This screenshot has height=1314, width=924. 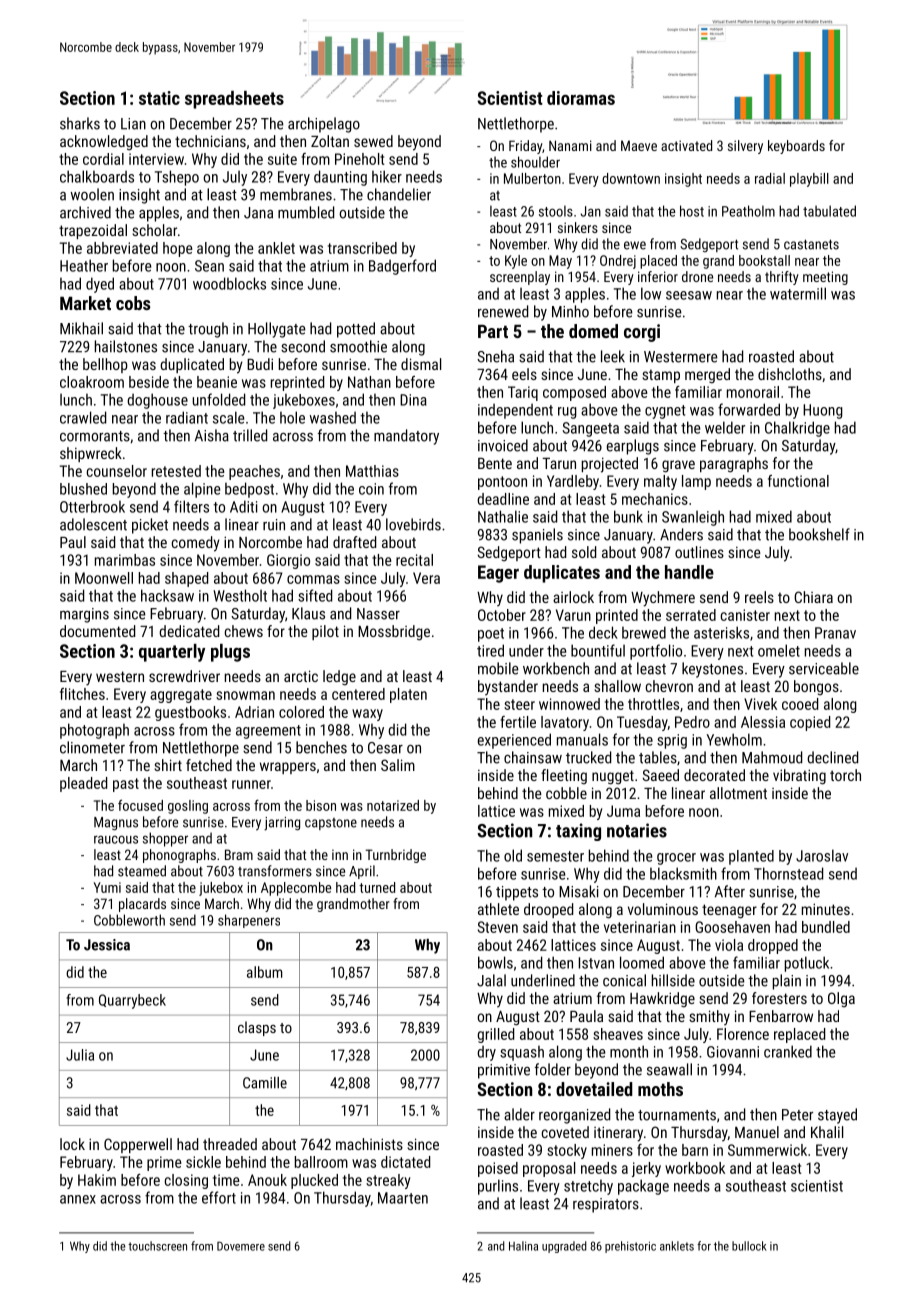 What do you see at coordinates (790, 374) in the screenshot?
I see `dishcloths` at bounding box center [790, 374].
